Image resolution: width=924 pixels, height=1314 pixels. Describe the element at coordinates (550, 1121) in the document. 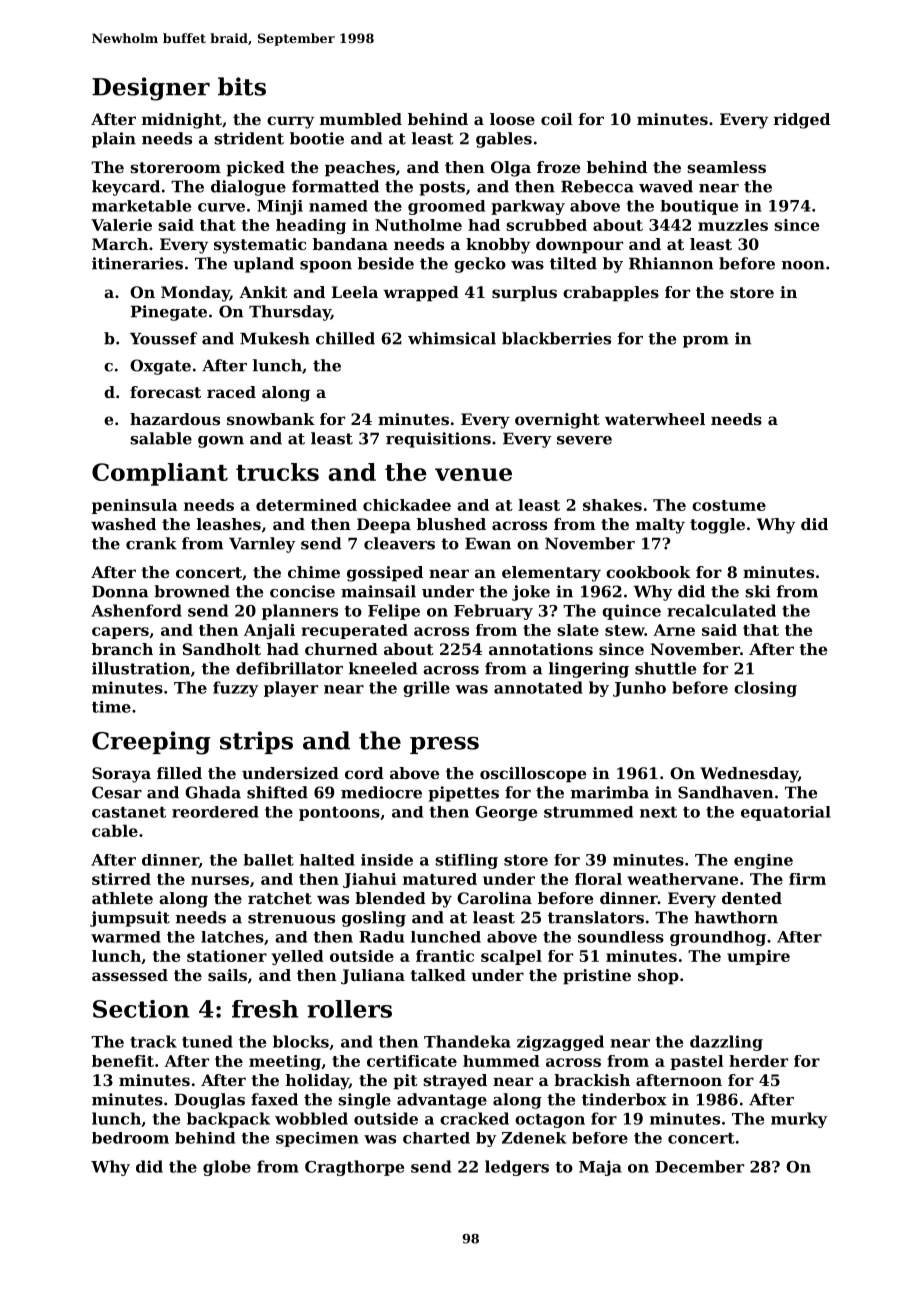

I see `octagon` at that location.
